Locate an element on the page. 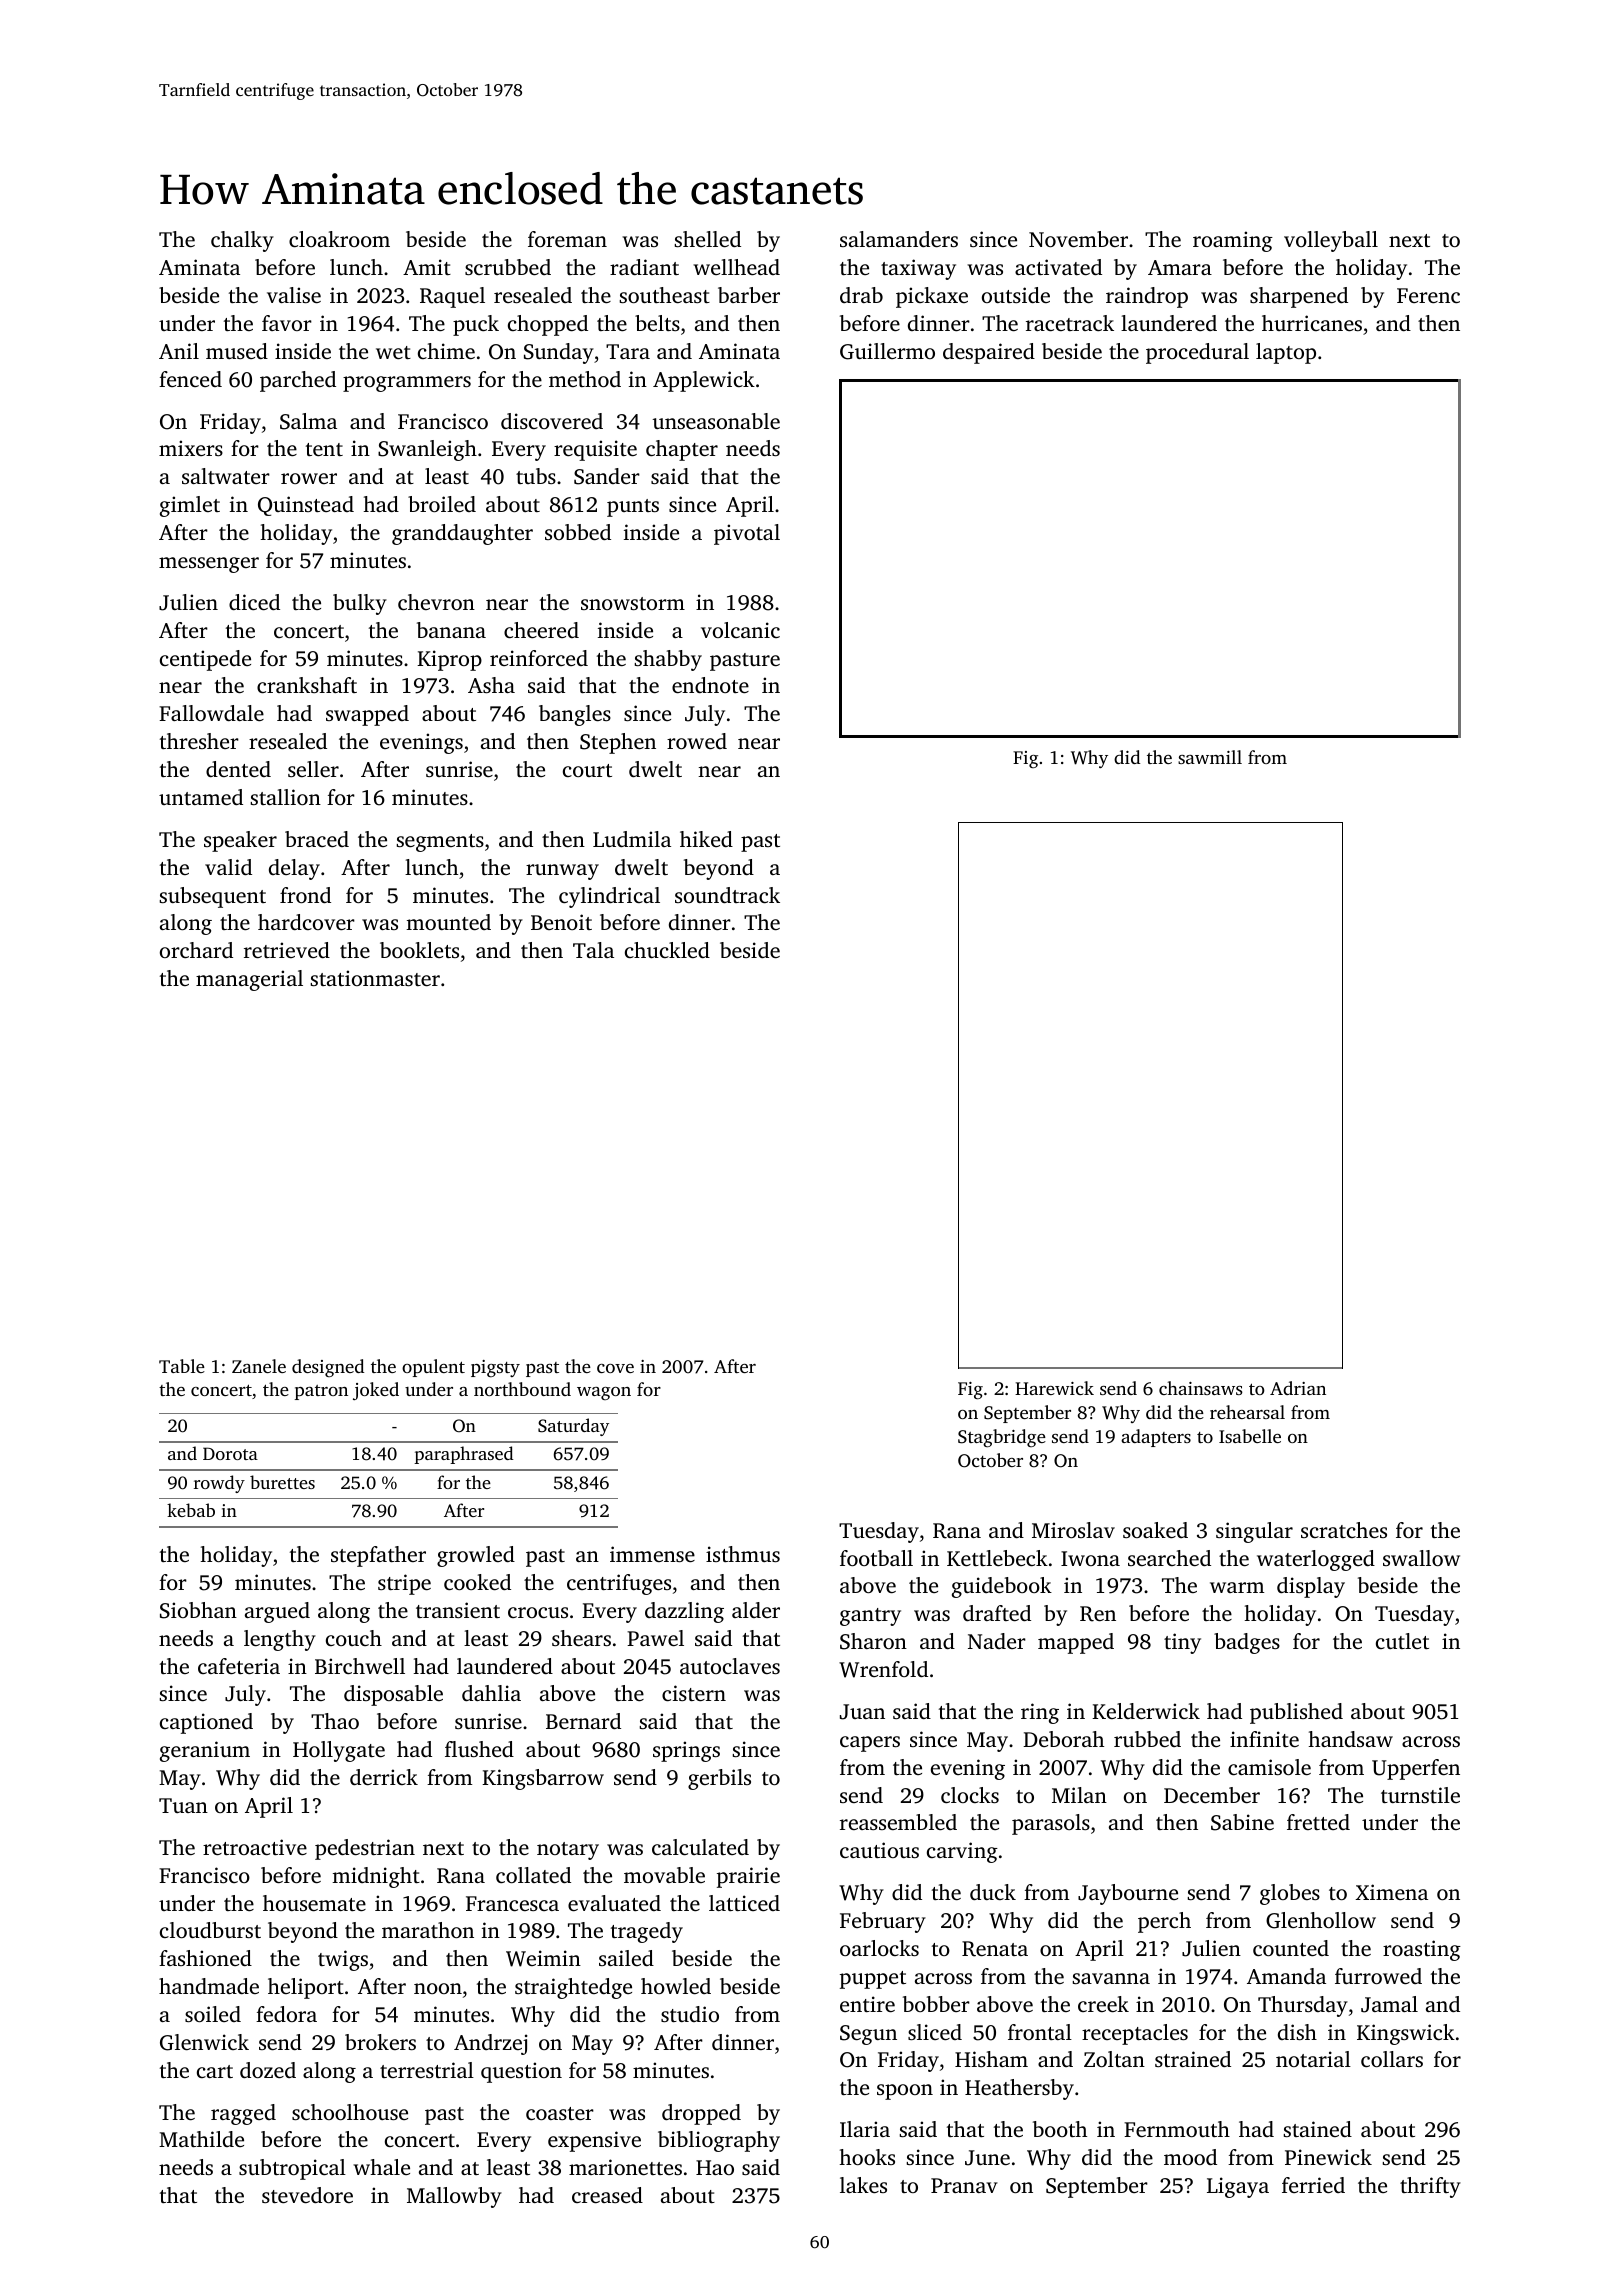  cloakroom is located at coordinates (339, 239).
